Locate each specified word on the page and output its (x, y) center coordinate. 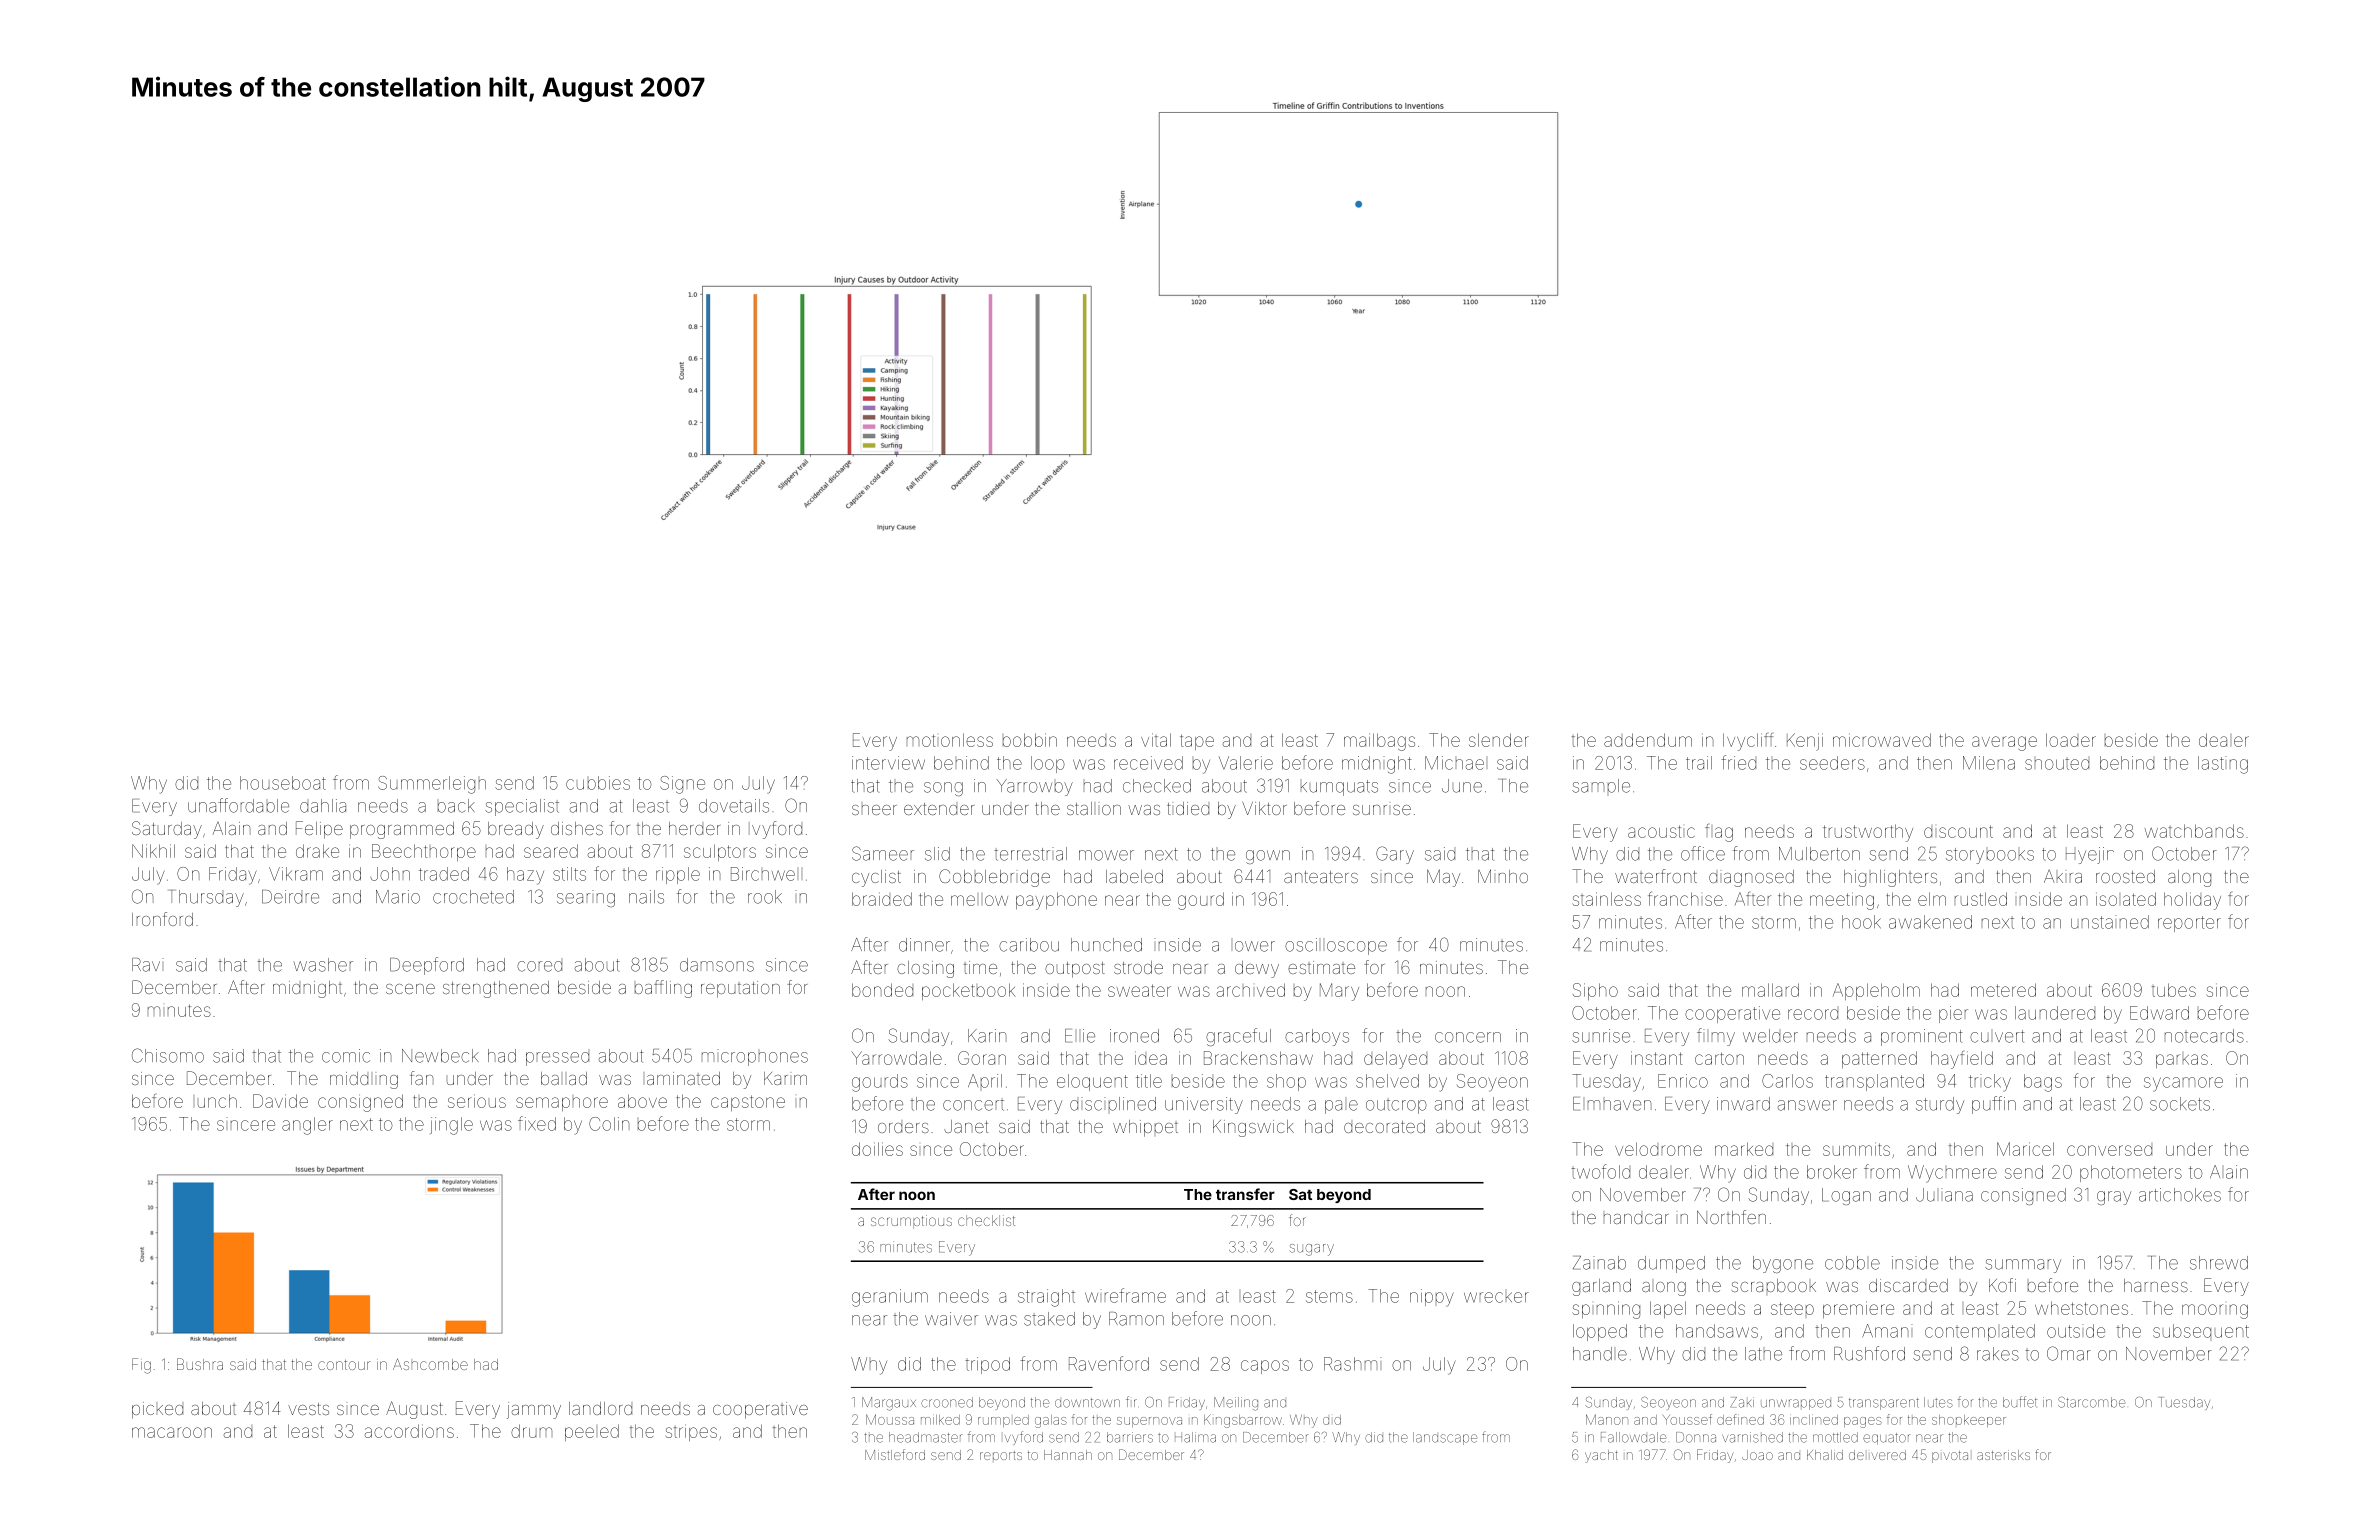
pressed (557, 1059)
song (943, 789)
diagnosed (1751, 878)
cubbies (598, 783)
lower (1255, 946)
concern (1468, 1037)
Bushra (200, 1364)
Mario (398, 897)
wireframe (1125, 1295)
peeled (592, 1432)
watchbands (2194, 831)
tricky (1990, 1083)
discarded (1908, 1285)
